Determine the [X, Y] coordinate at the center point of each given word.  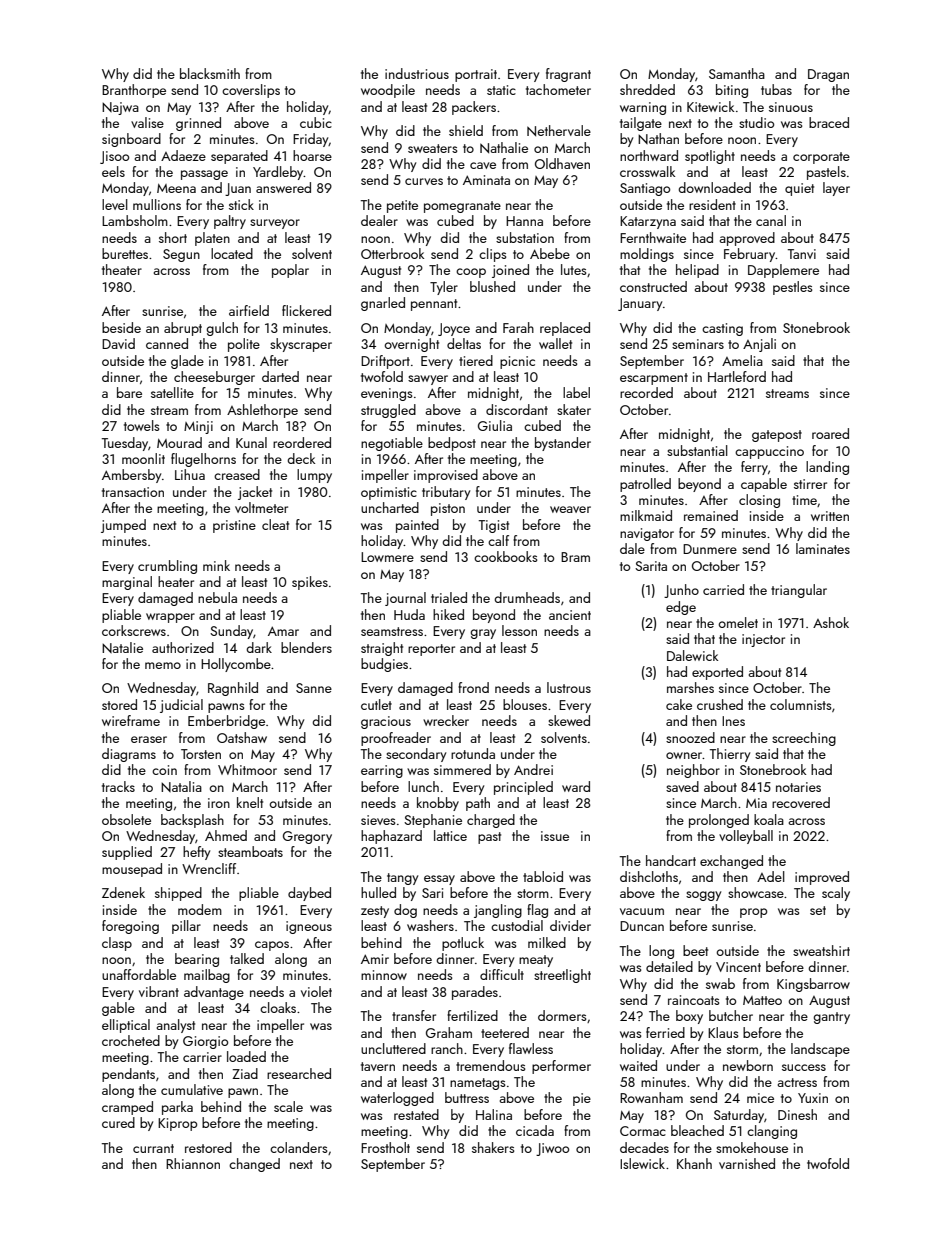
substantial [697, 450]
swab [720, 983]
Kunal [251, 442]
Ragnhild [233, 689]
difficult [502, 974]
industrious [417, 73]
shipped [178, 894]
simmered [462, 769]
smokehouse [752, 1147]
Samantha [737, 73]
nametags [477, 1084]
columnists [800, 704]
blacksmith [210, 73]
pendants [128, 1075]
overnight [411, 345]
